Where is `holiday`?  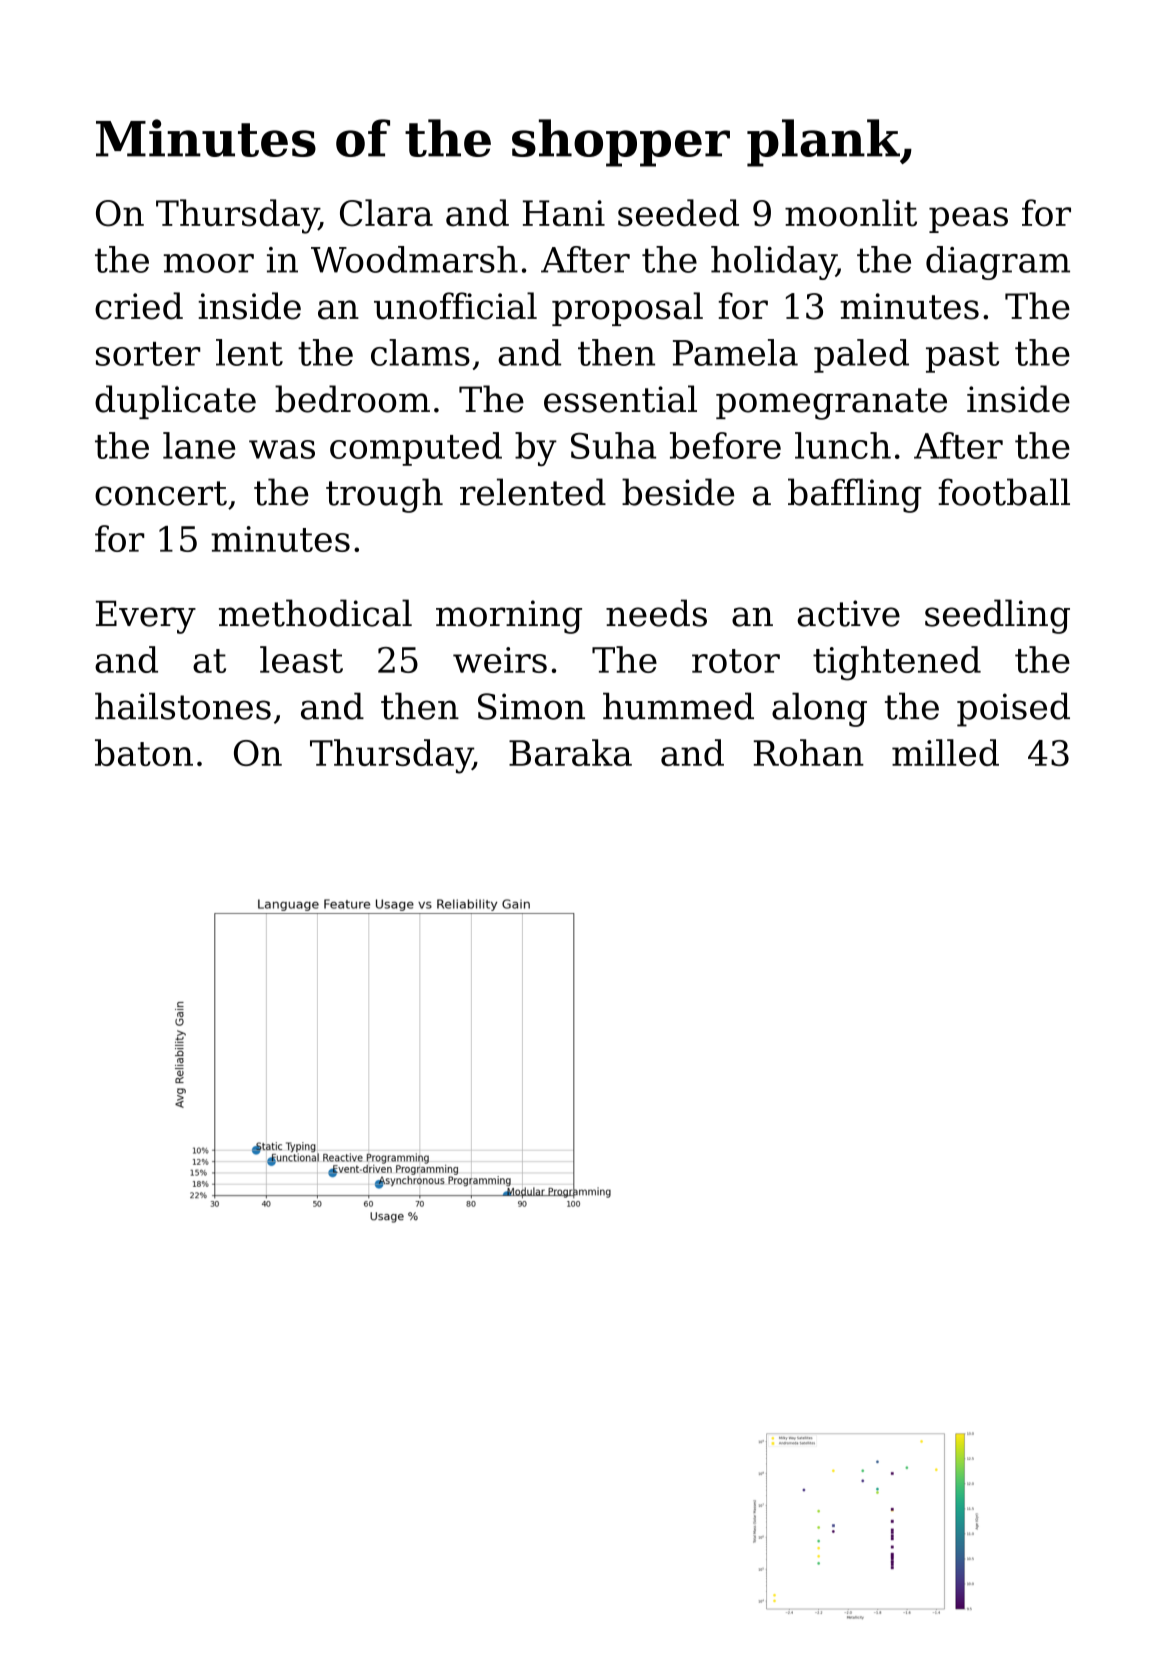 holiday is located at coordinates (773, 263).
